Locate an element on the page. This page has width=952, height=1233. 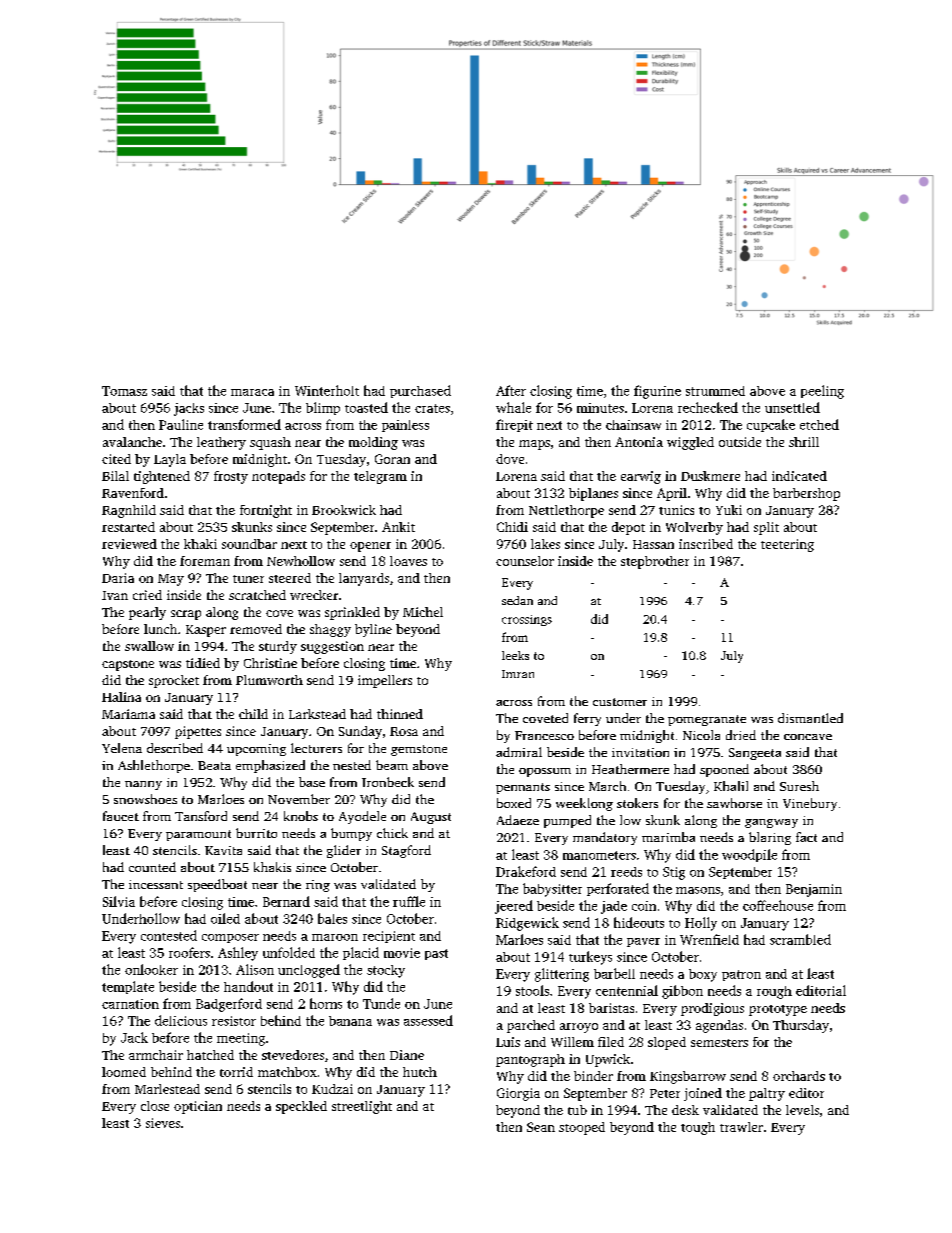
close is located at coordinates (155, 1106).
